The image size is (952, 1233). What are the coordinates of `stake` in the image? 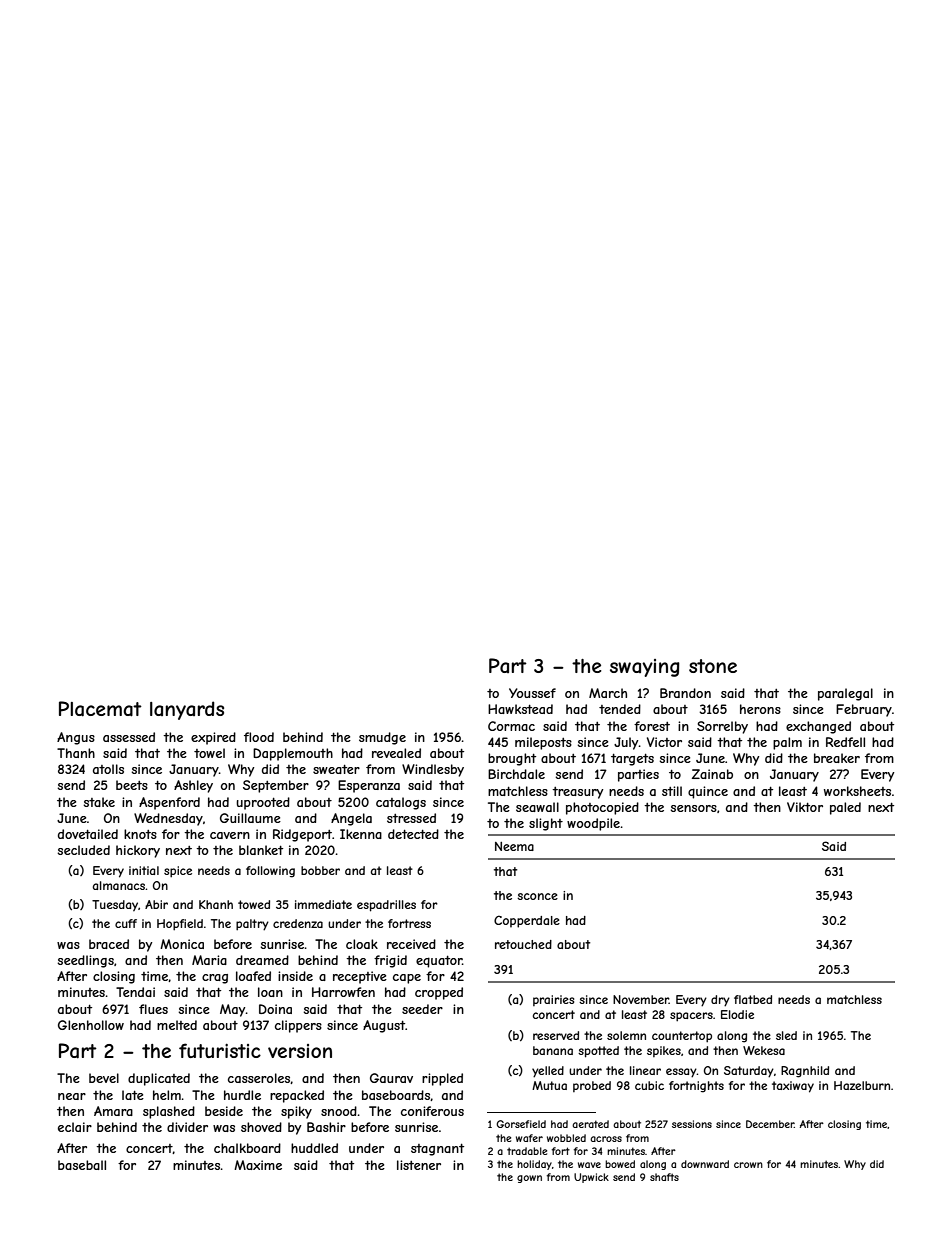 It's located at (99, 802).
